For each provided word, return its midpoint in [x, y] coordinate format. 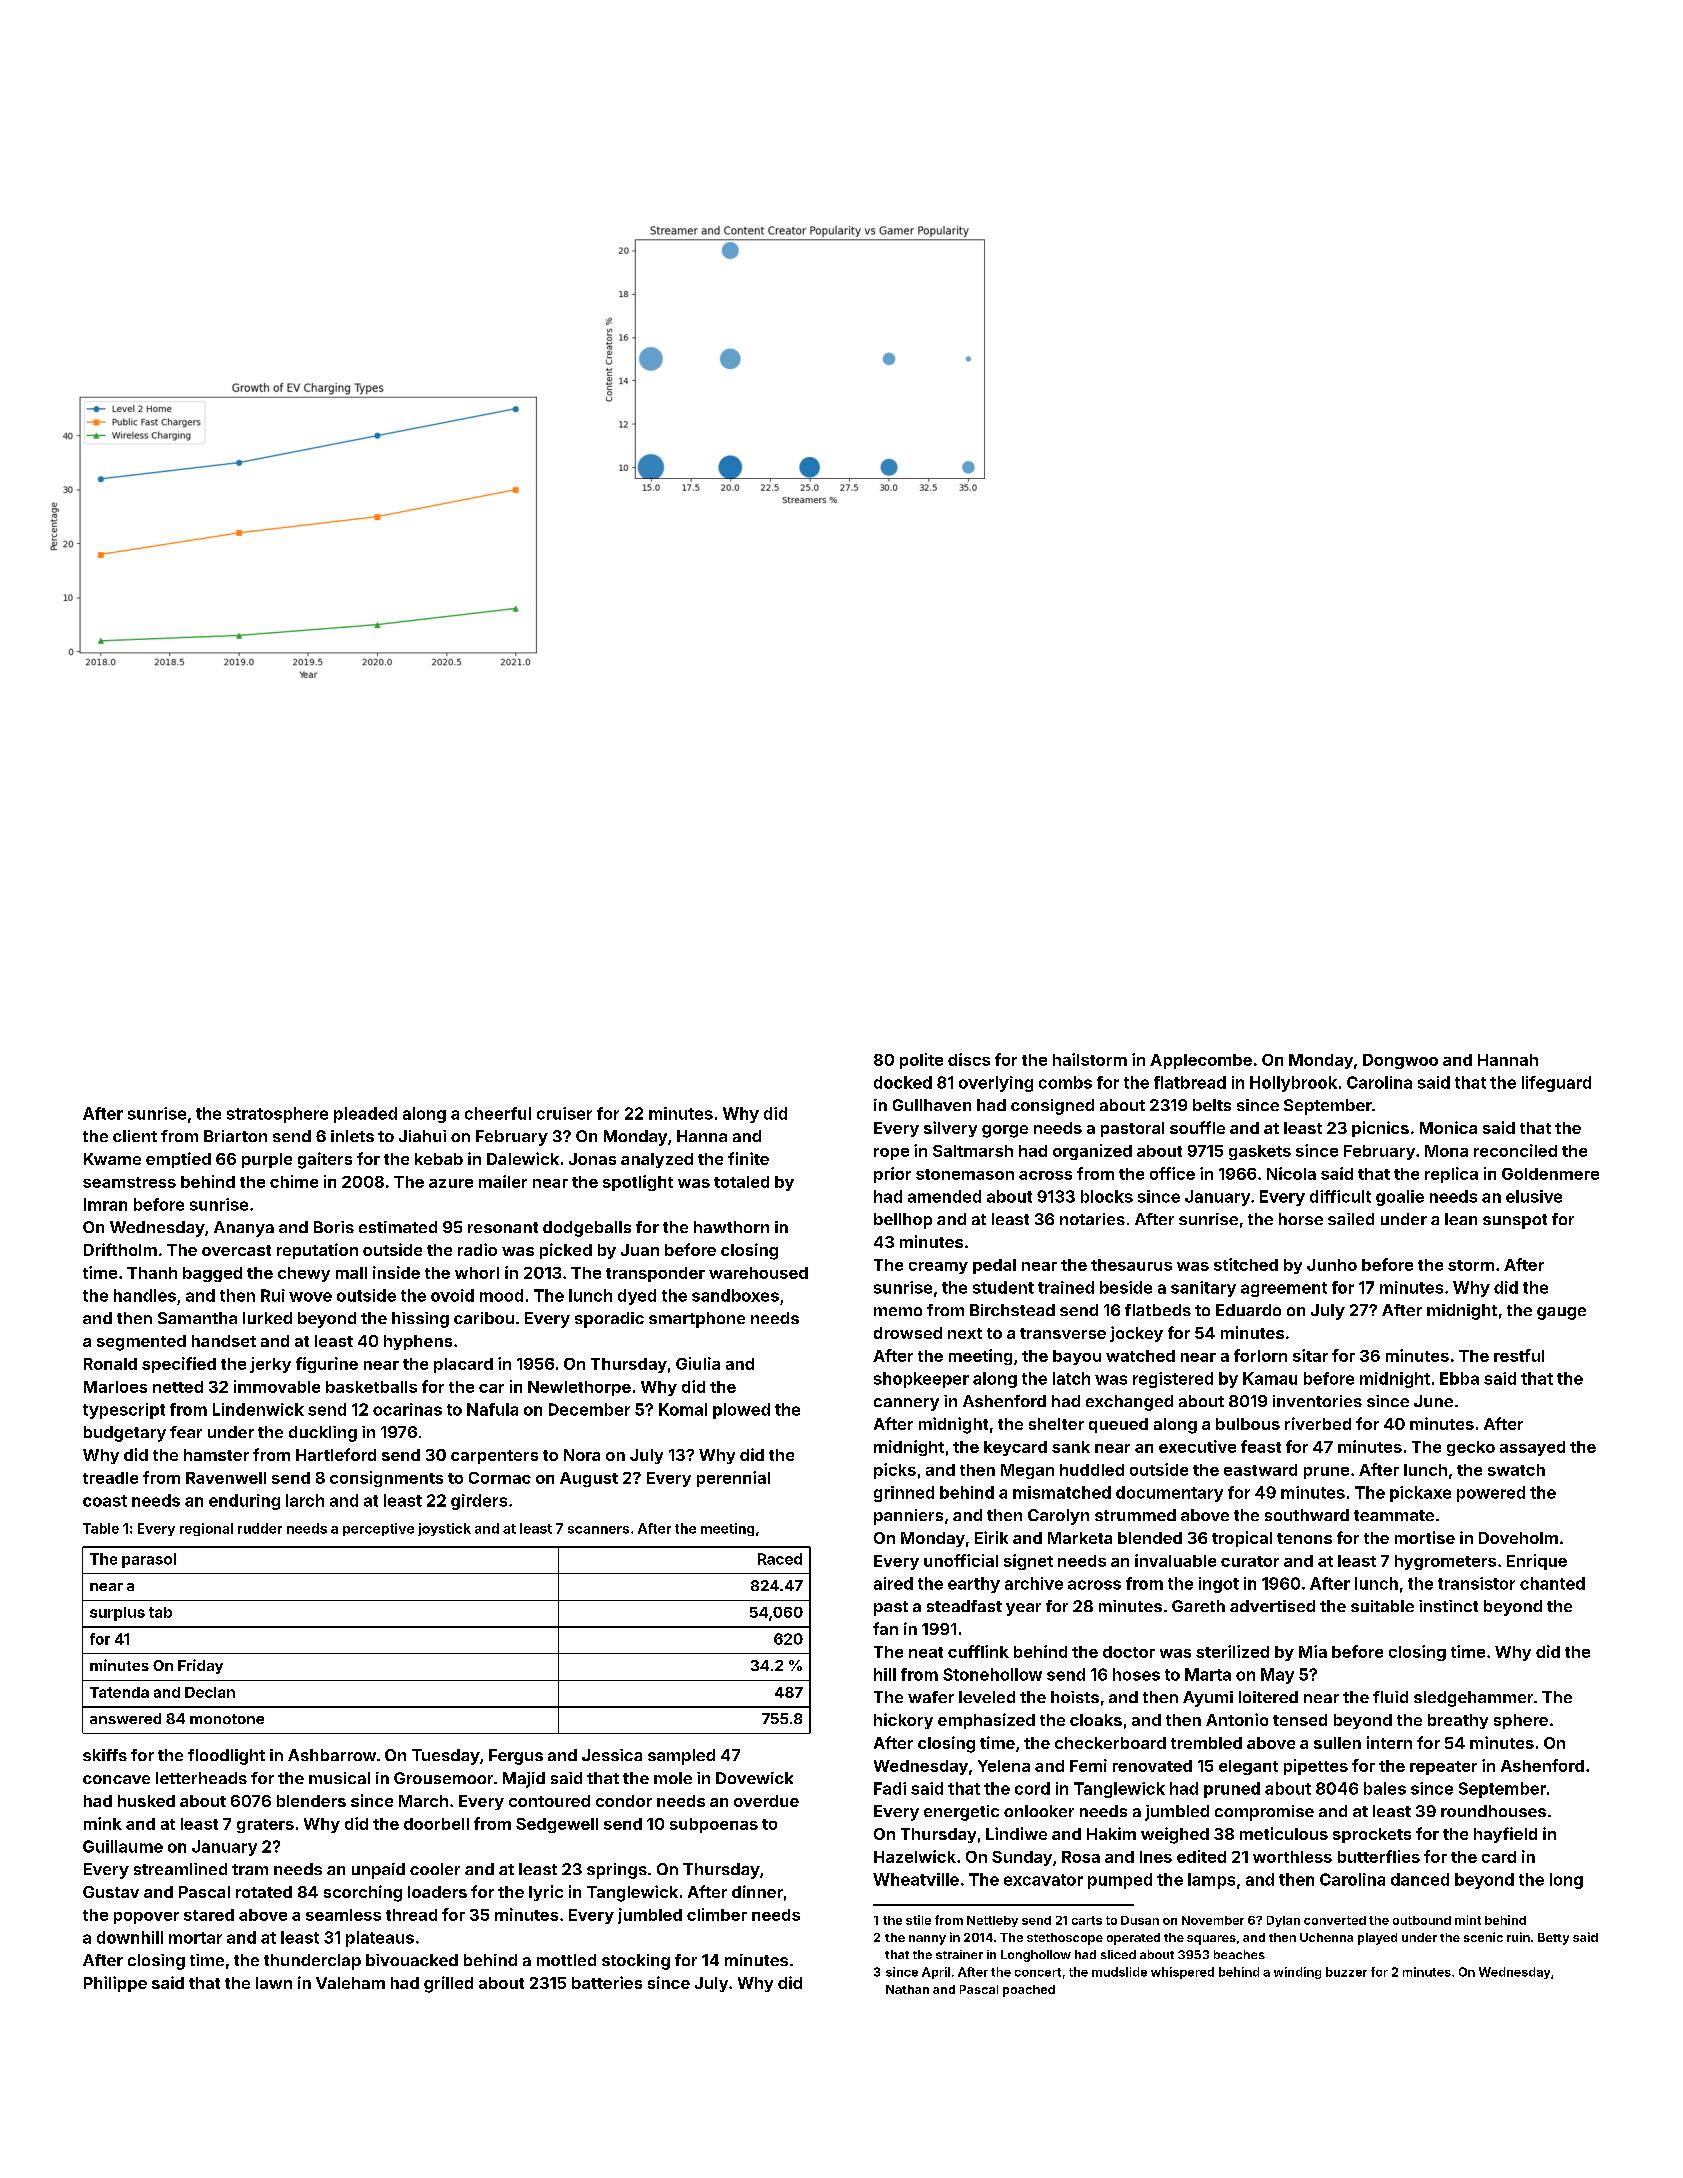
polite [921, 1061]
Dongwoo [1400, 1061]
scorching [363, 1893]
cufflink [978, 1651]
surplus [117, 1614]
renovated [1152, 1766]
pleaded [365, 1115]
